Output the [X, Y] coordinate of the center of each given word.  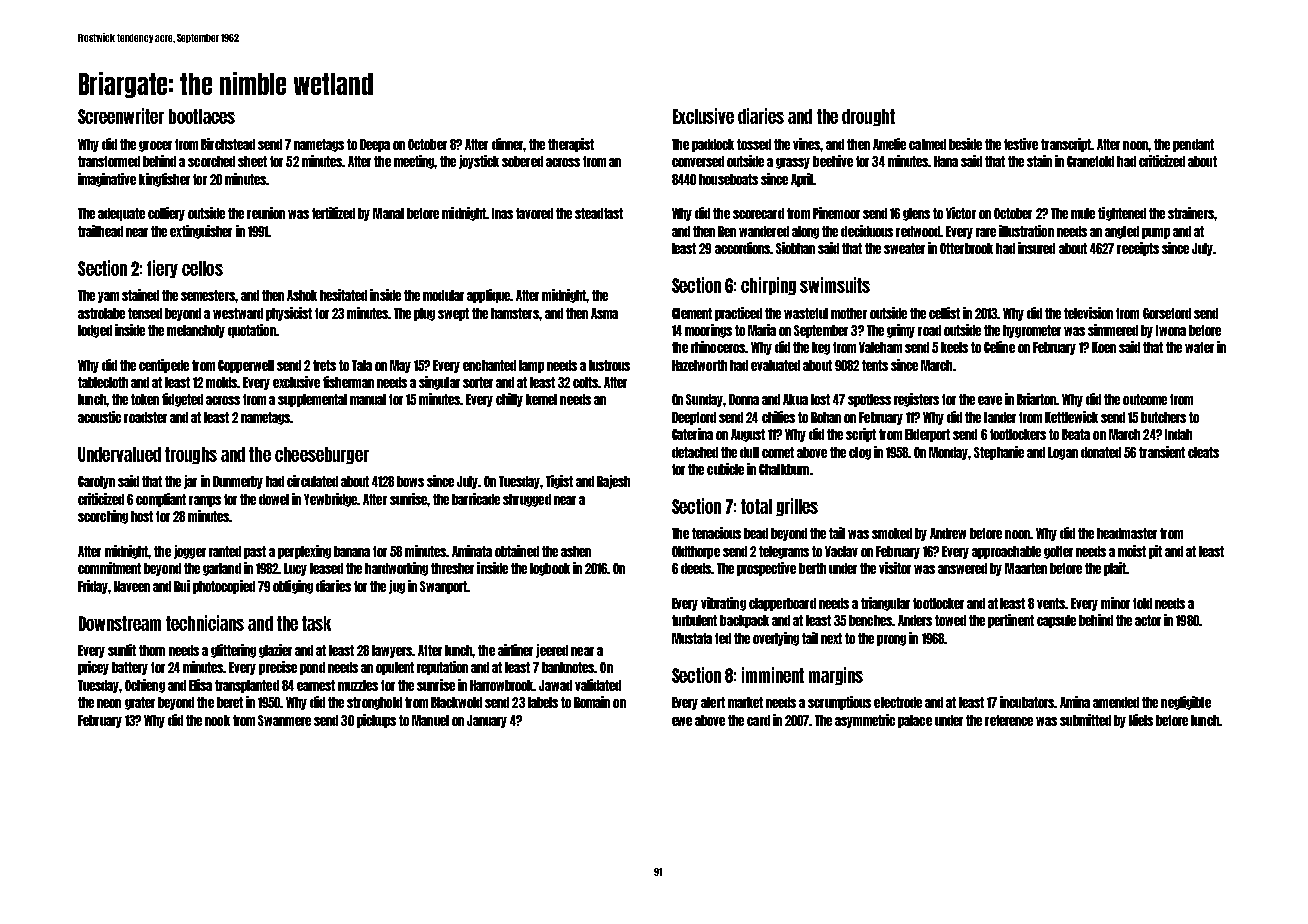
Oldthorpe [696, 552]
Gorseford [1167, 313]
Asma [604, 313]
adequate [121, 214]
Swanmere [284, 720]
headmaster [1127, 533]
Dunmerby [238, 482]
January [487, 721]
